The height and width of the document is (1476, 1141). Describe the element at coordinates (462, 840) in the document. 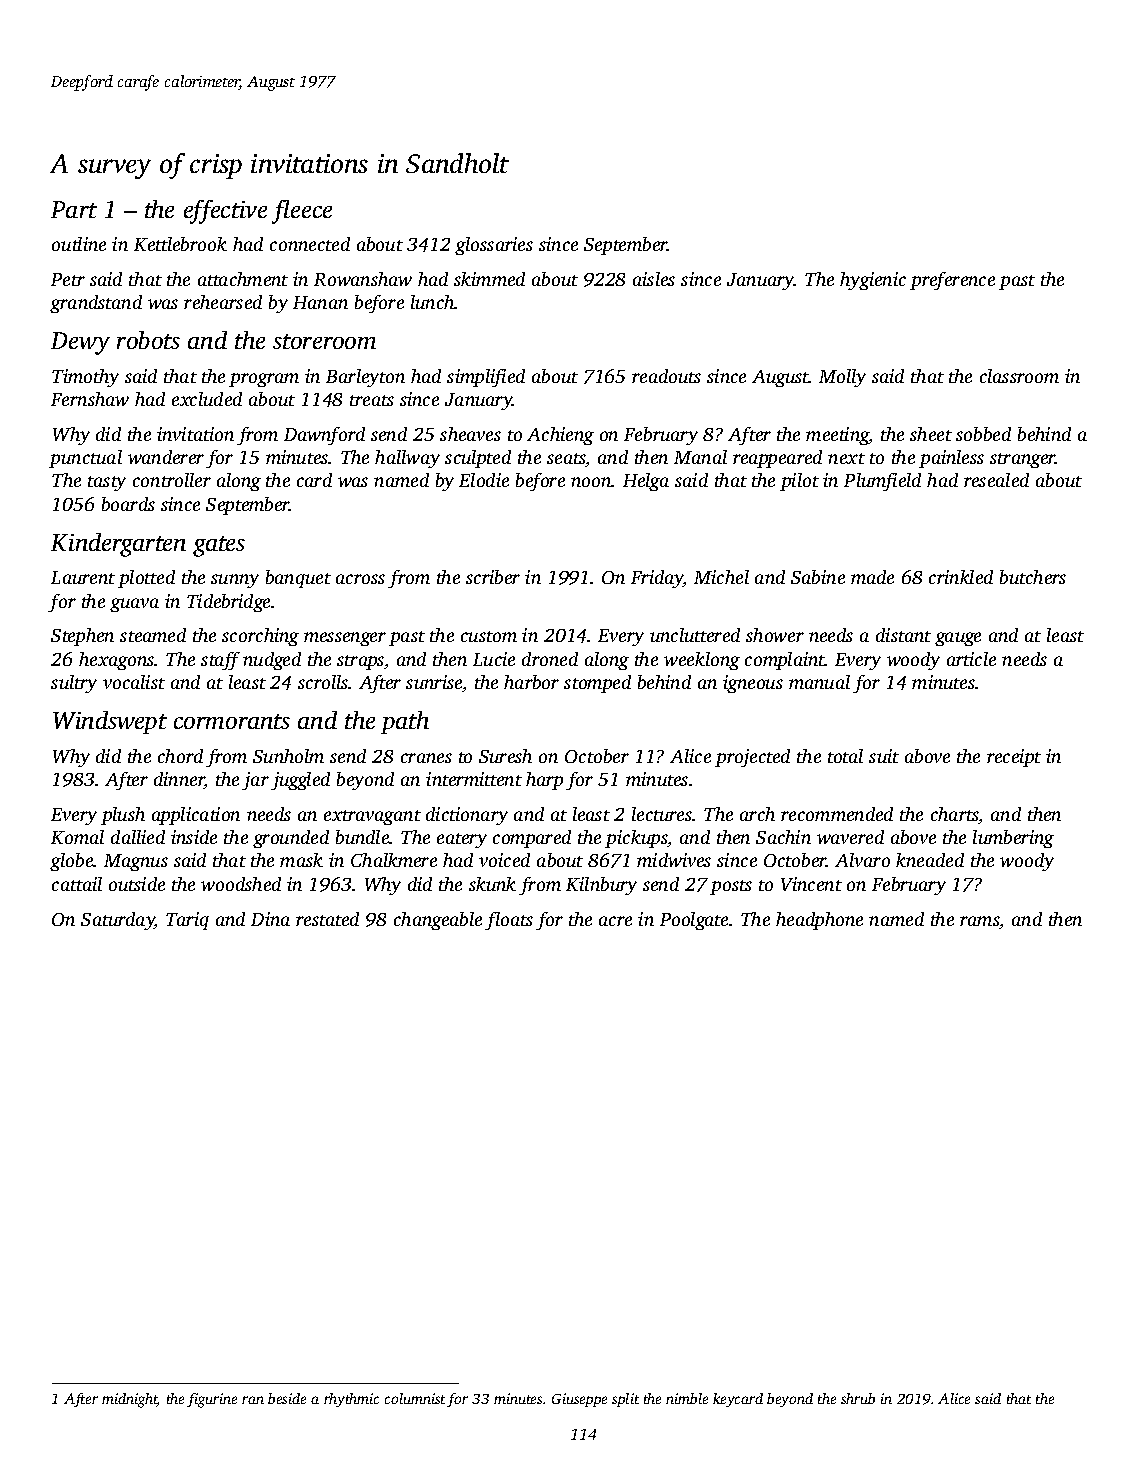

I see `eatery` at that location.
